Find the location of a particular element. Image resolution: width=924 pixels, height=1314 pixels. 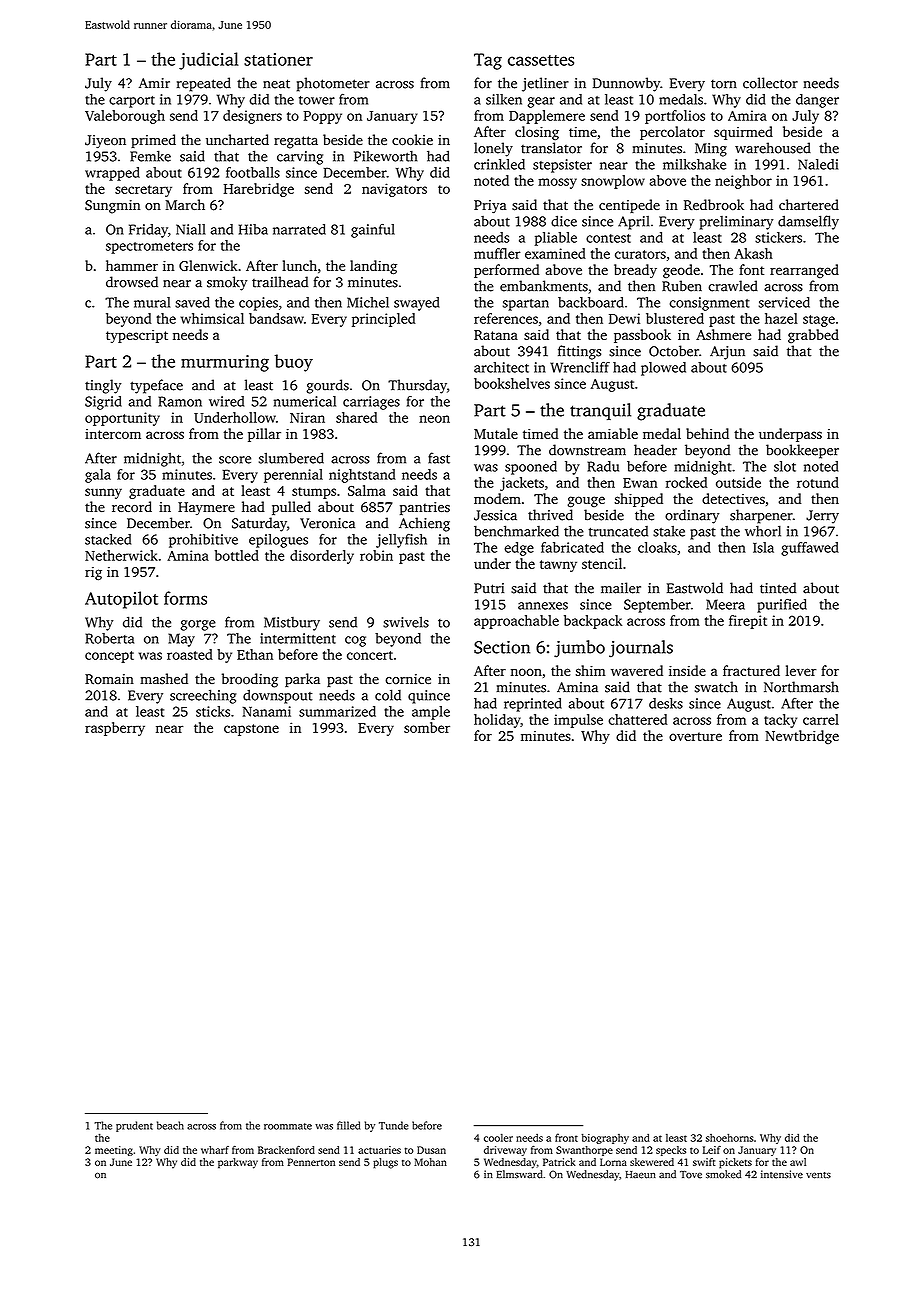

Elmsward is located at coordinates (519, 1174).
